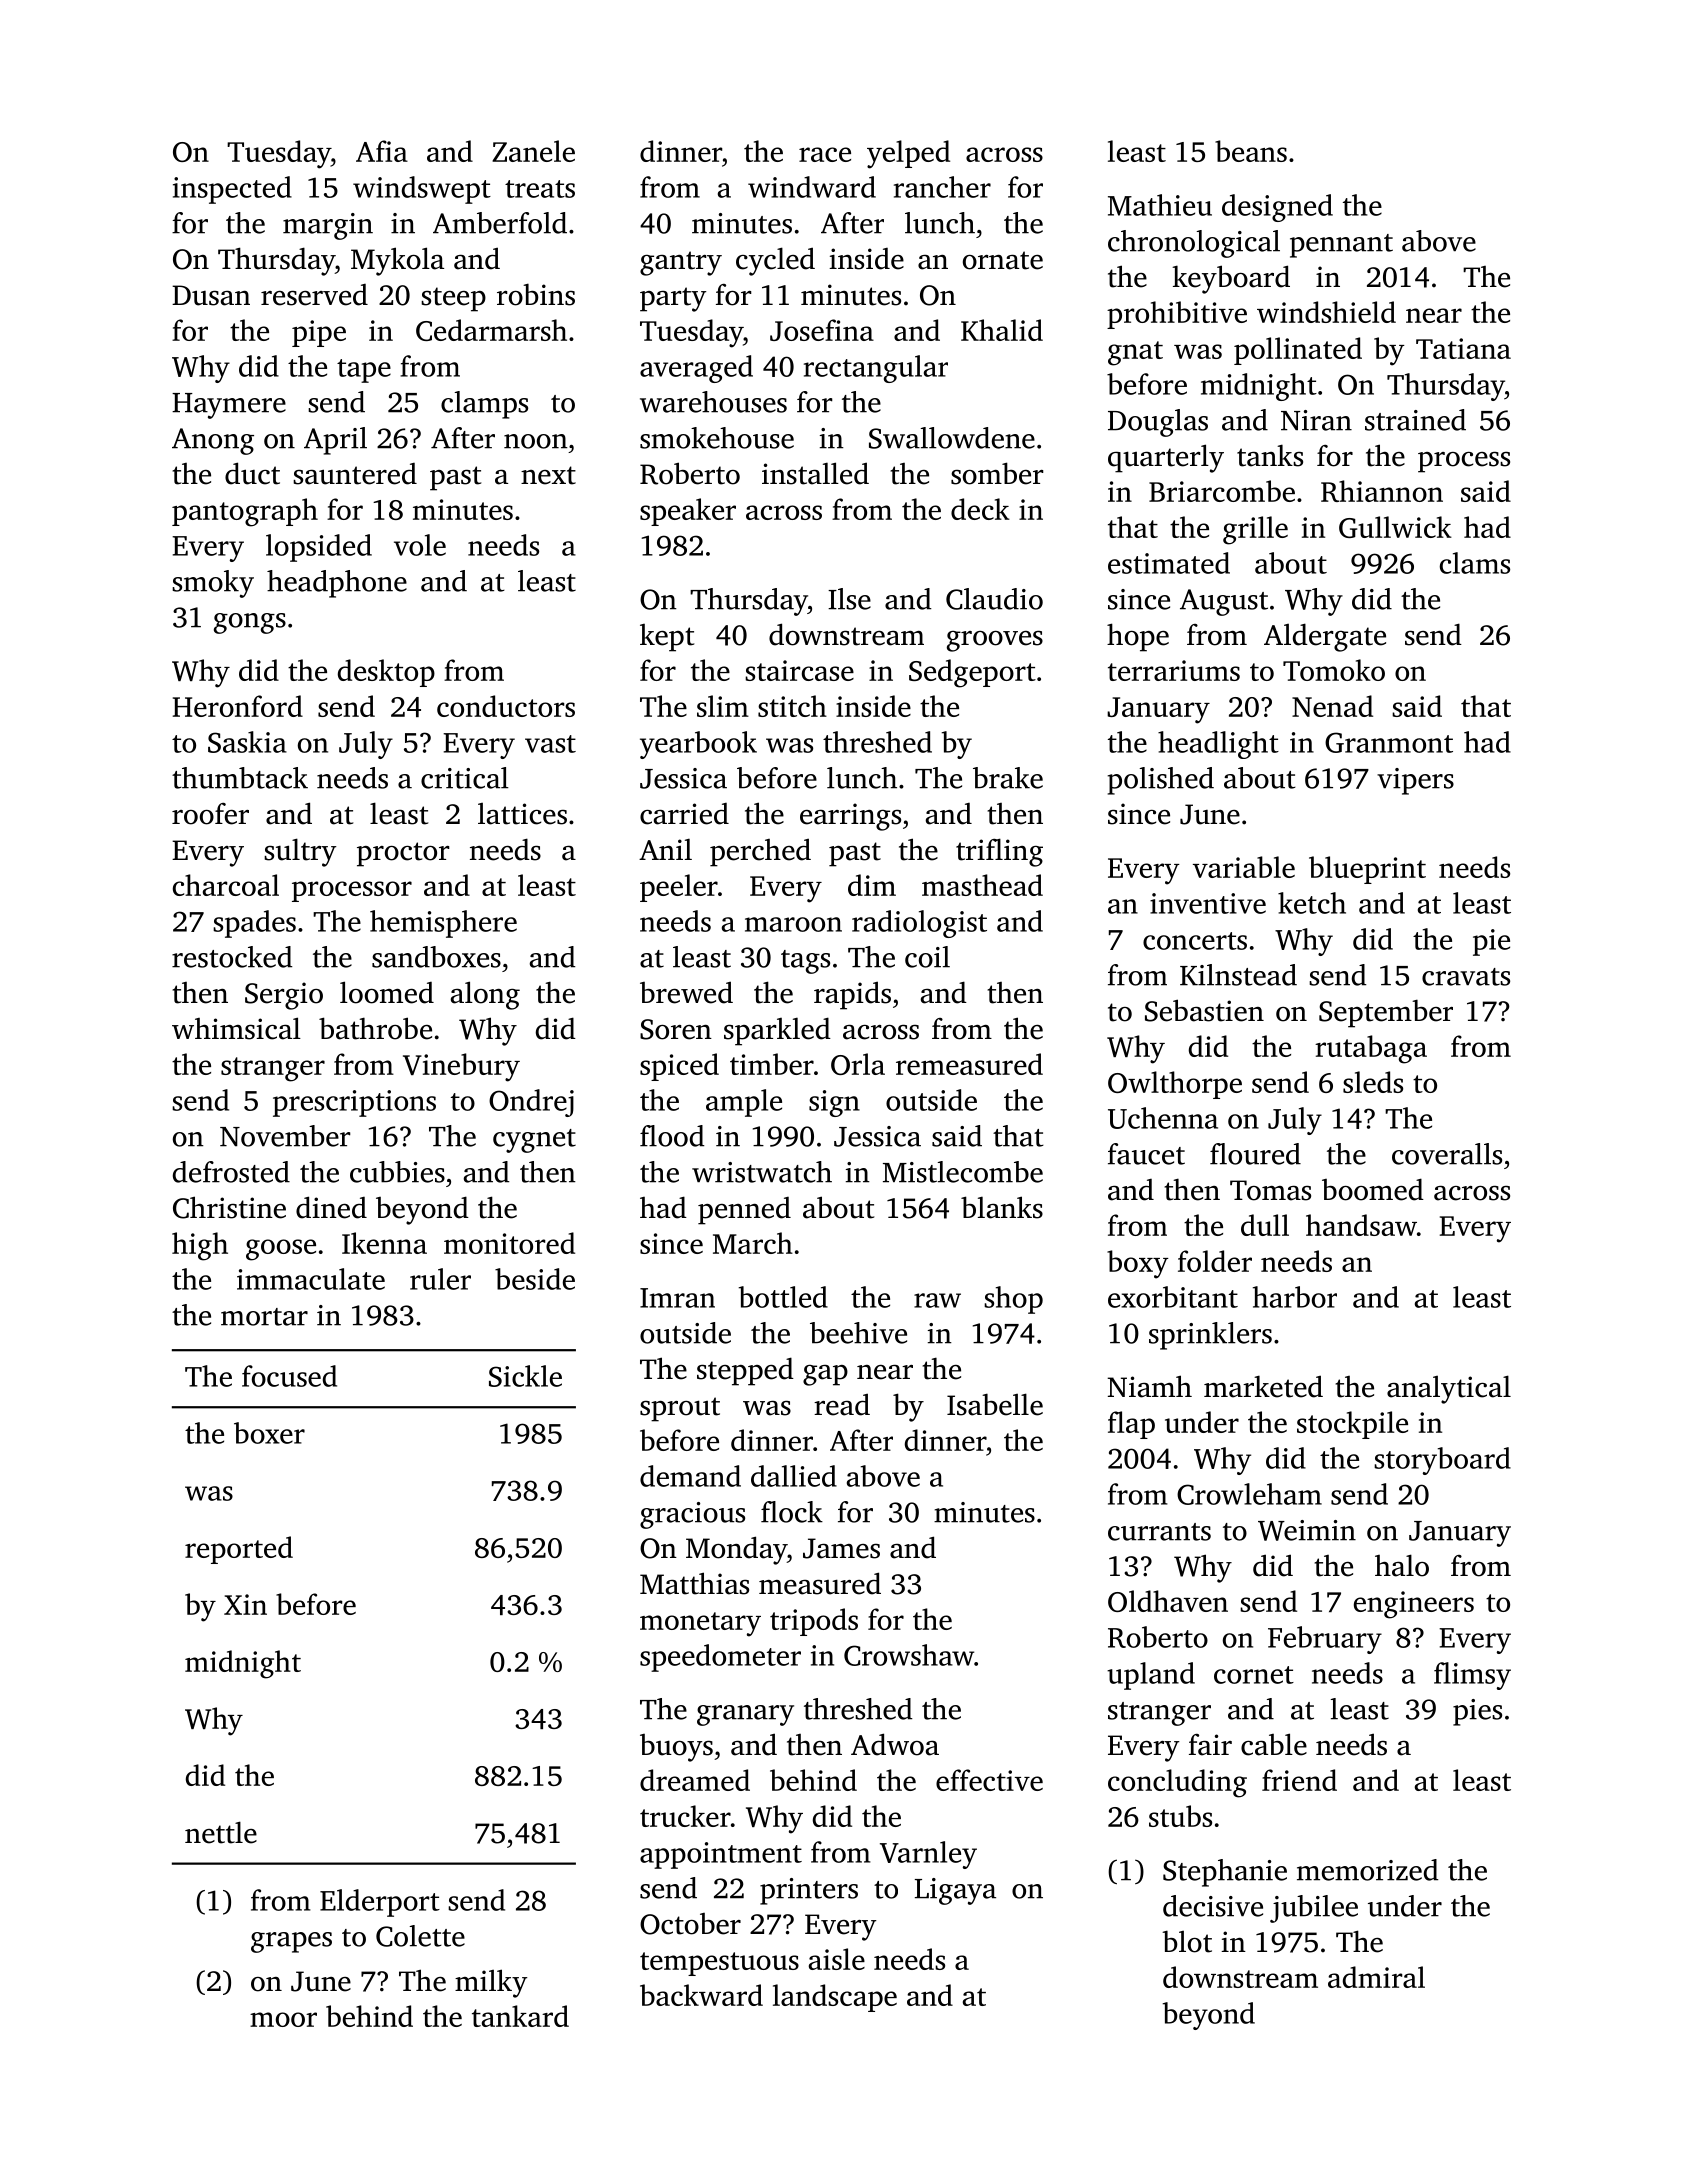 This screenshot has width=1683, height=2178. What do you see at coordinates (822, 330) in the screenshot?
I see `Josefina` at bounding box center [822, 330].
